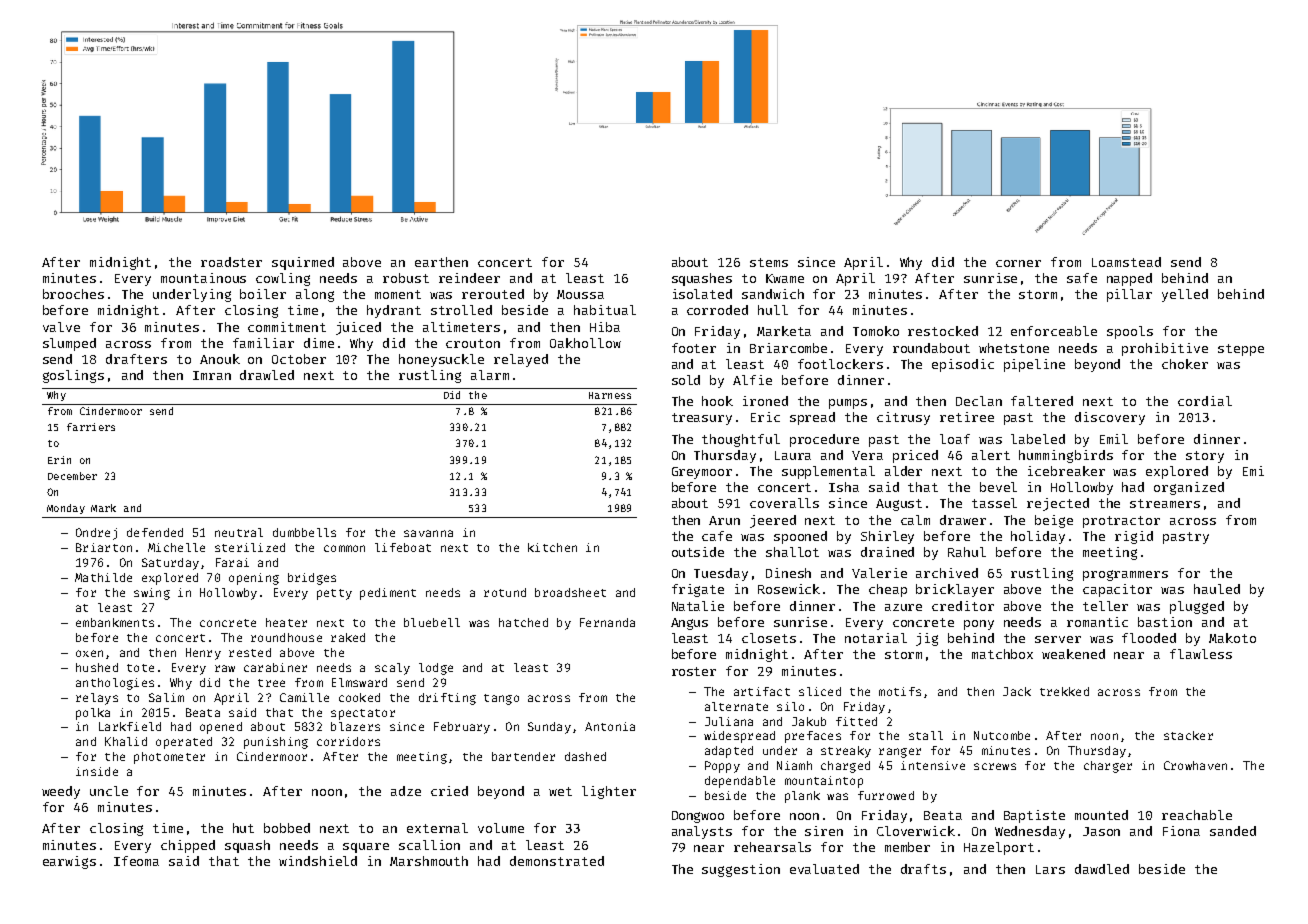 Image resolution: width=1308 pixels, height=924 pixels. What do you see at coordinates (203, 654) in the screenshot?
I see `Henry` at bounding box center [203, 654].
